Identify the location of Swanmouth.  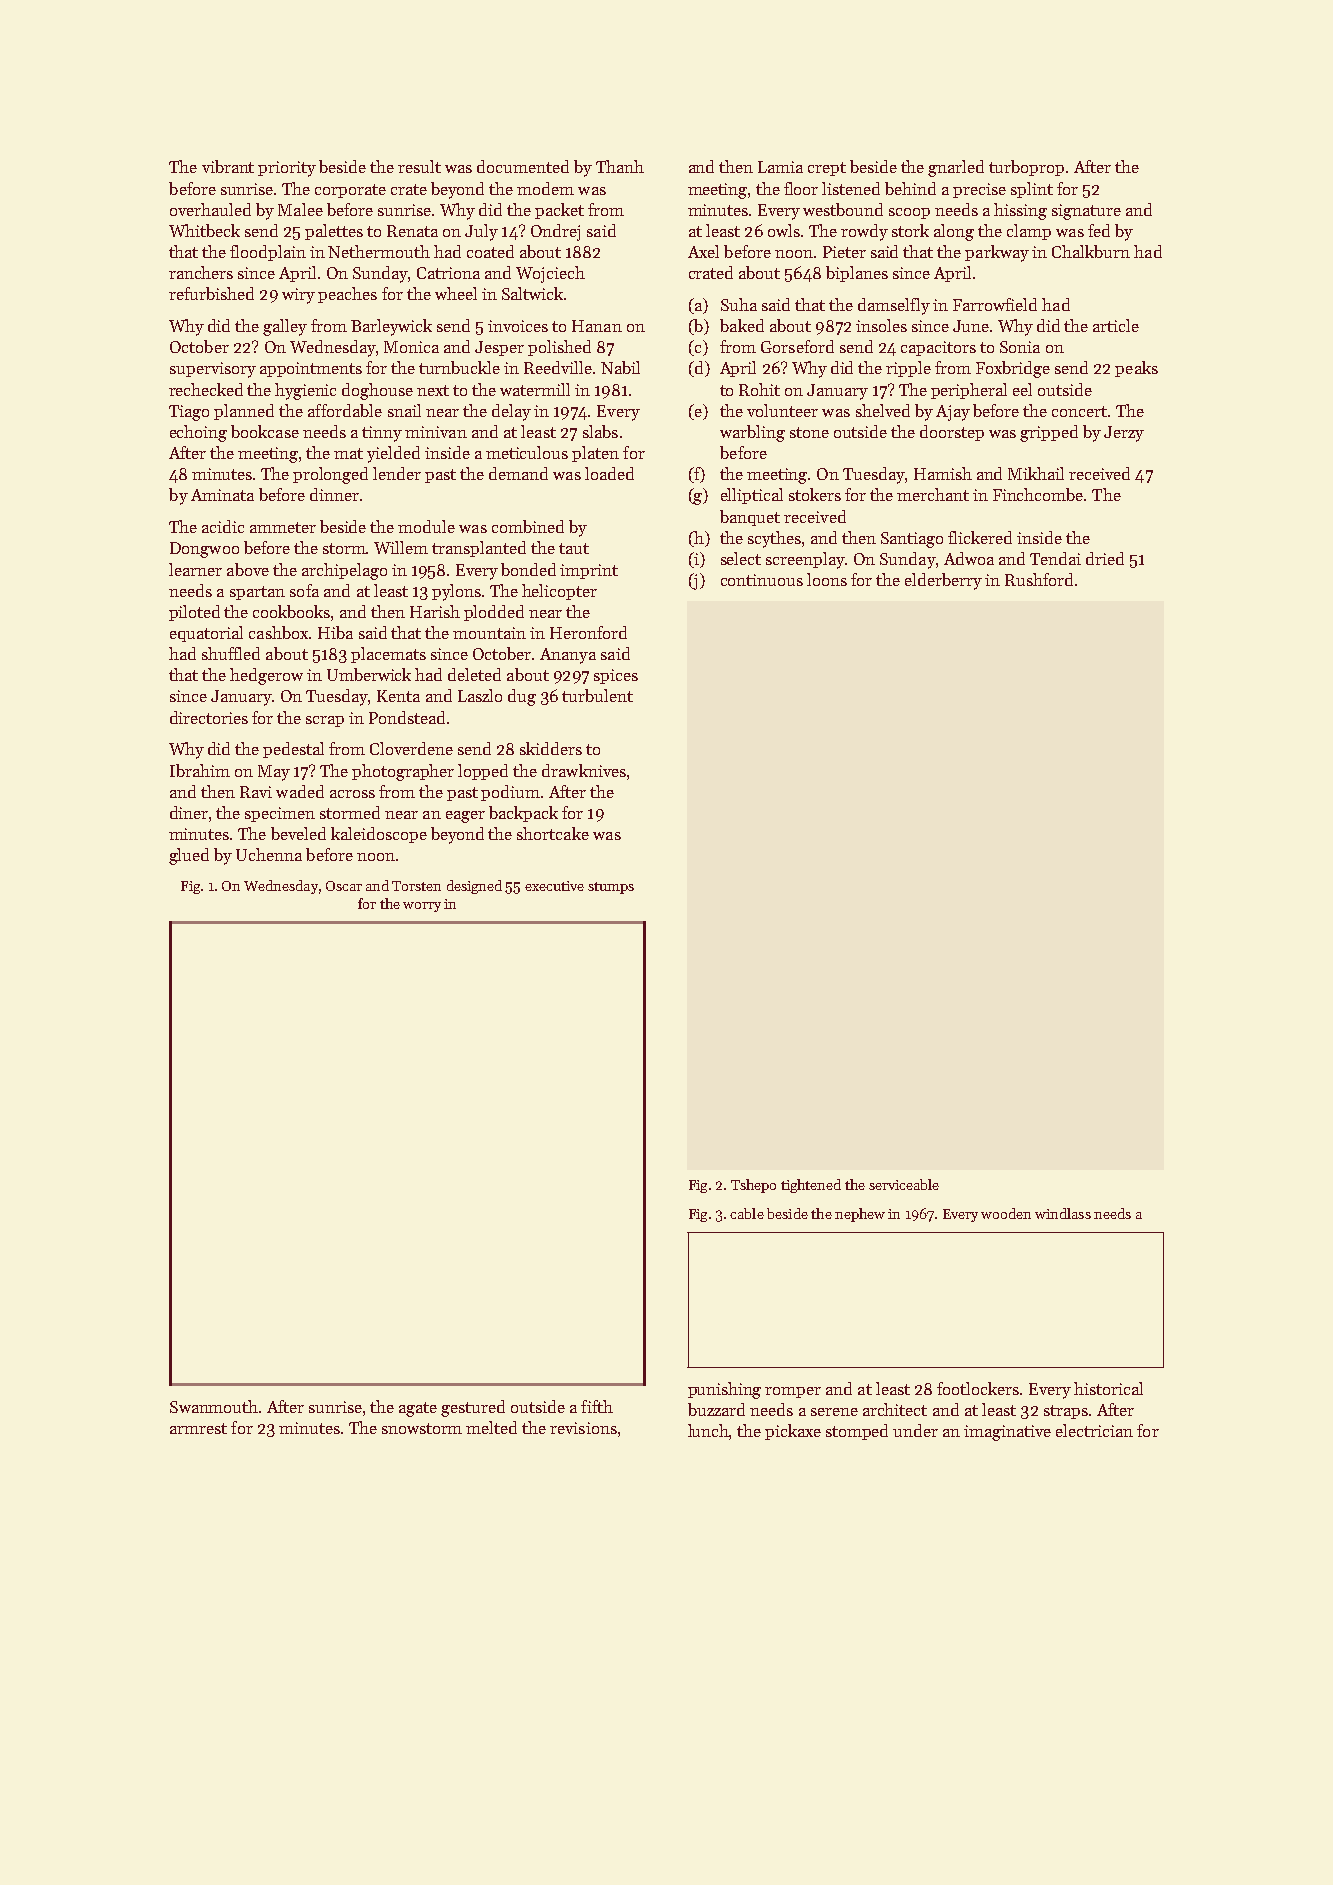
(214, 1406).
